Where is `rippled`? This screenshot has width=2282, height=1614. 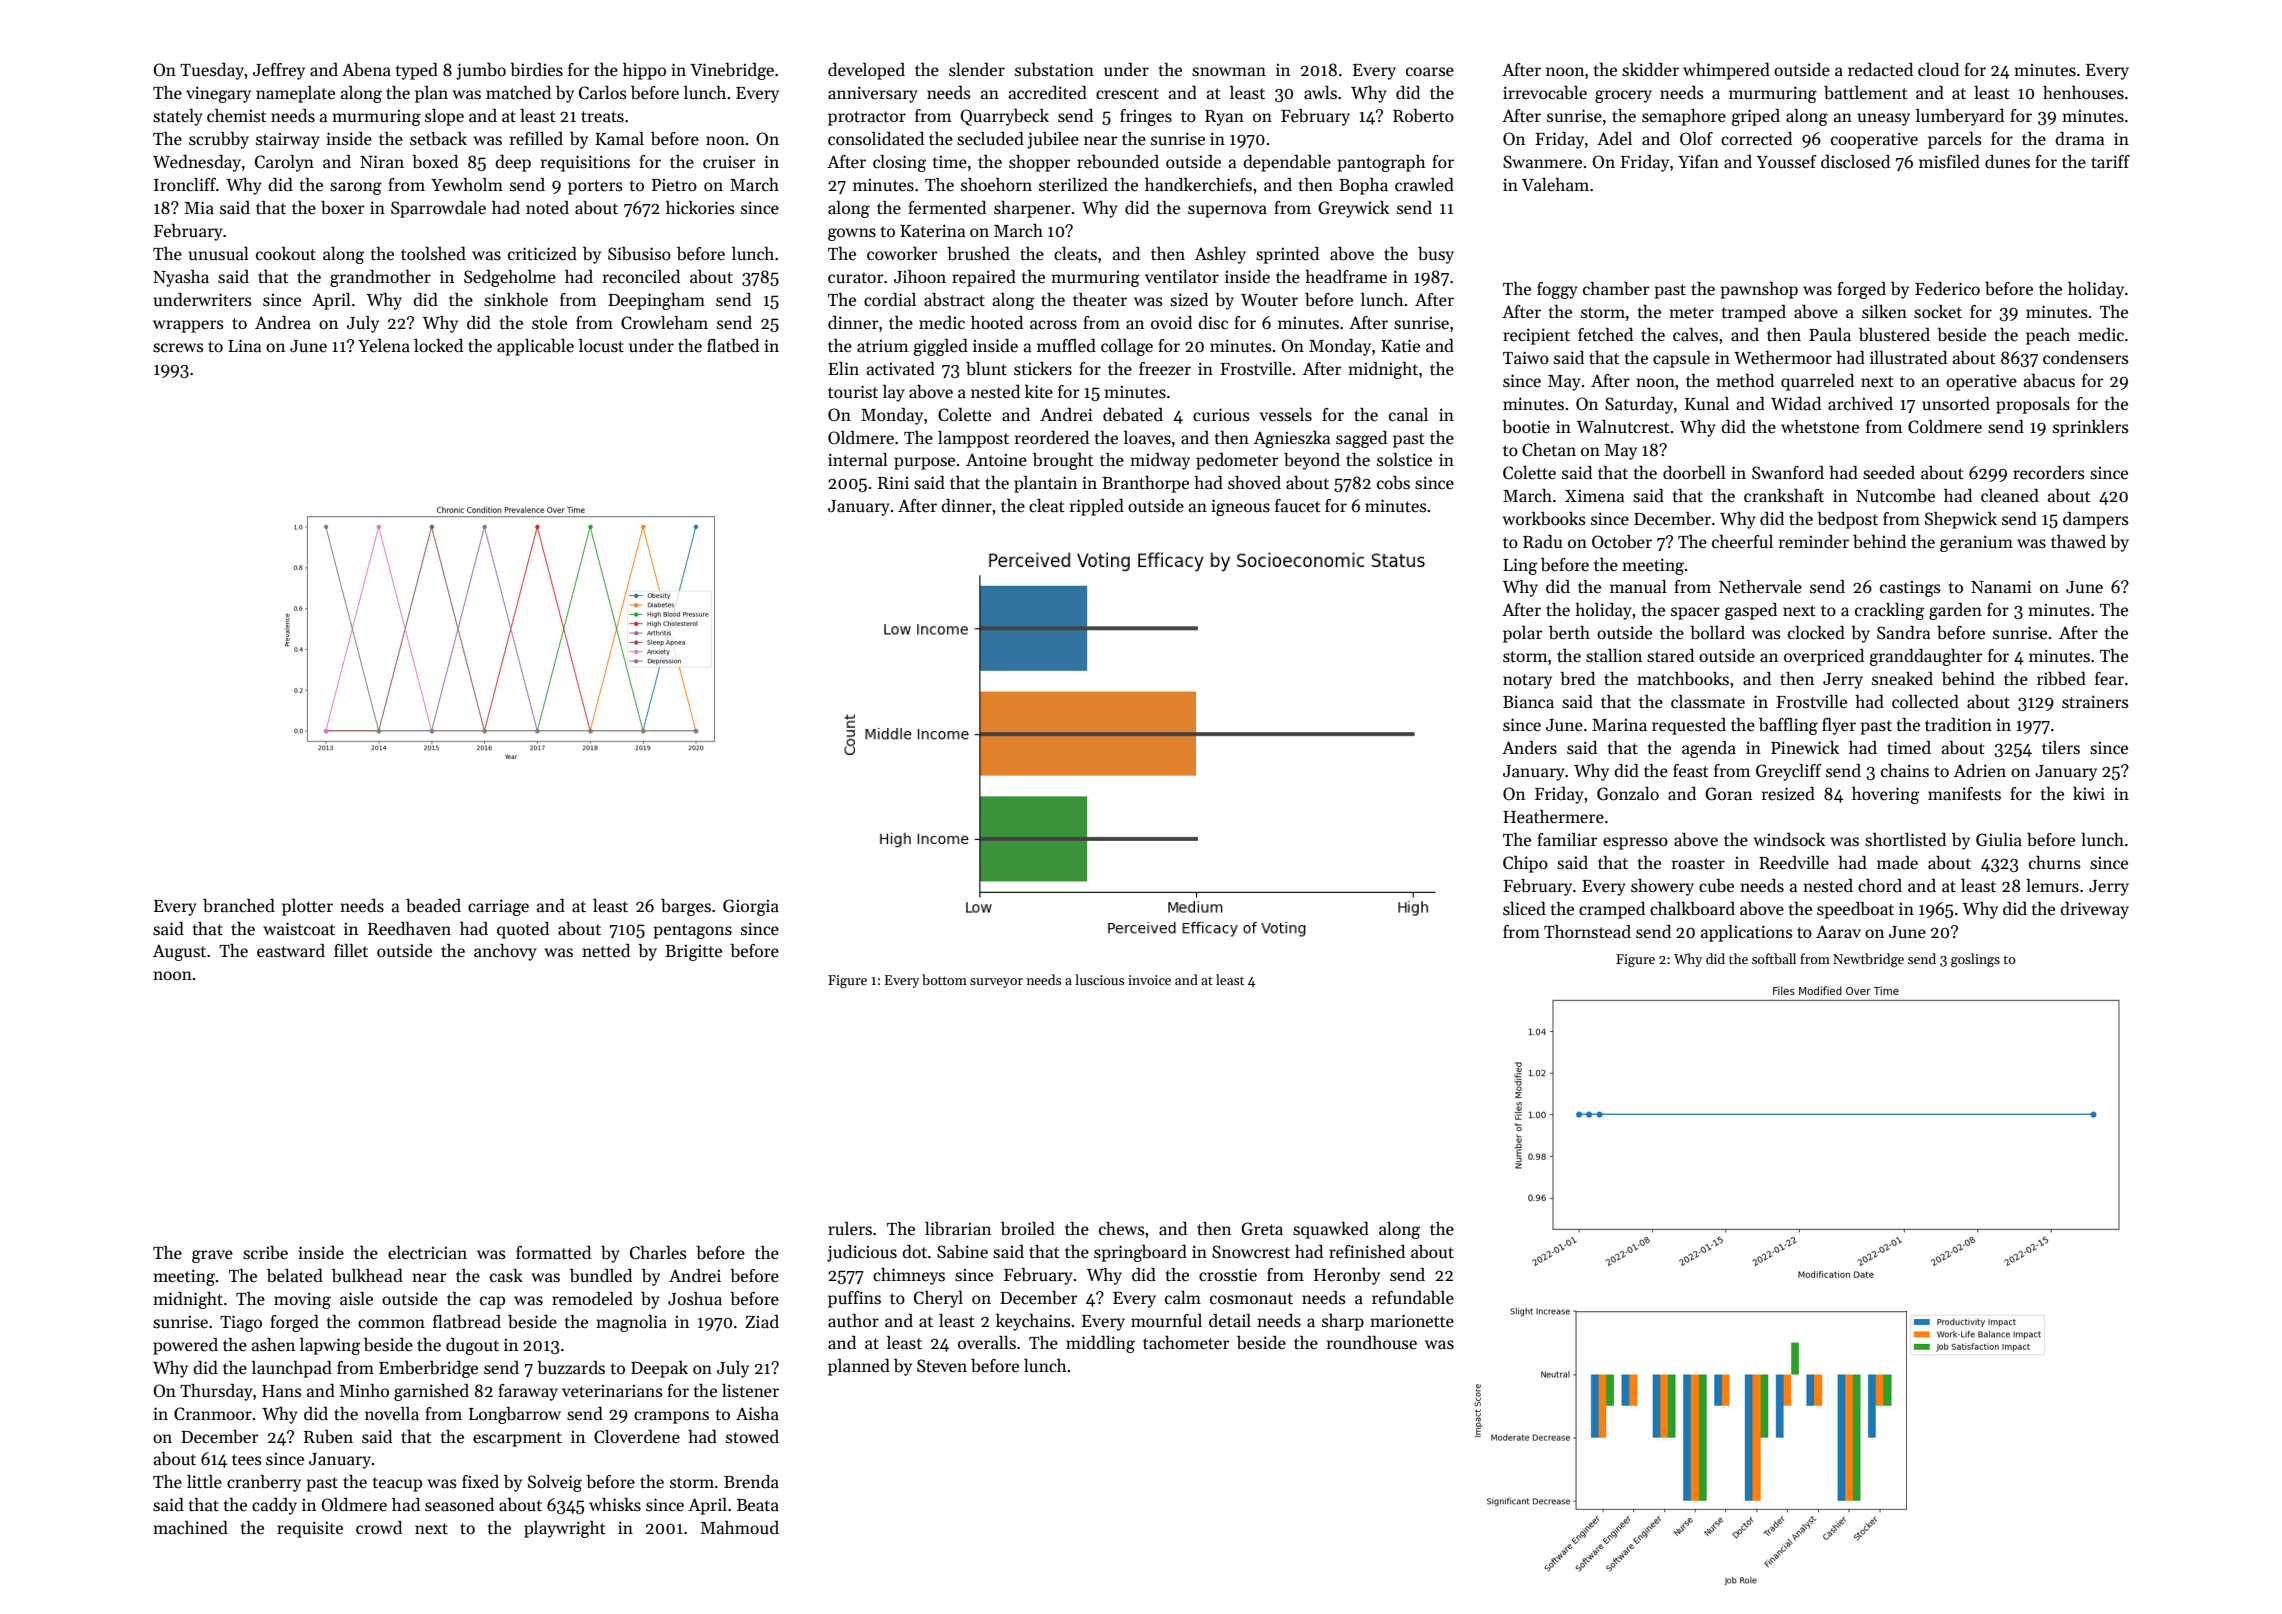
rippled is located at coordinates (1097, 507).
